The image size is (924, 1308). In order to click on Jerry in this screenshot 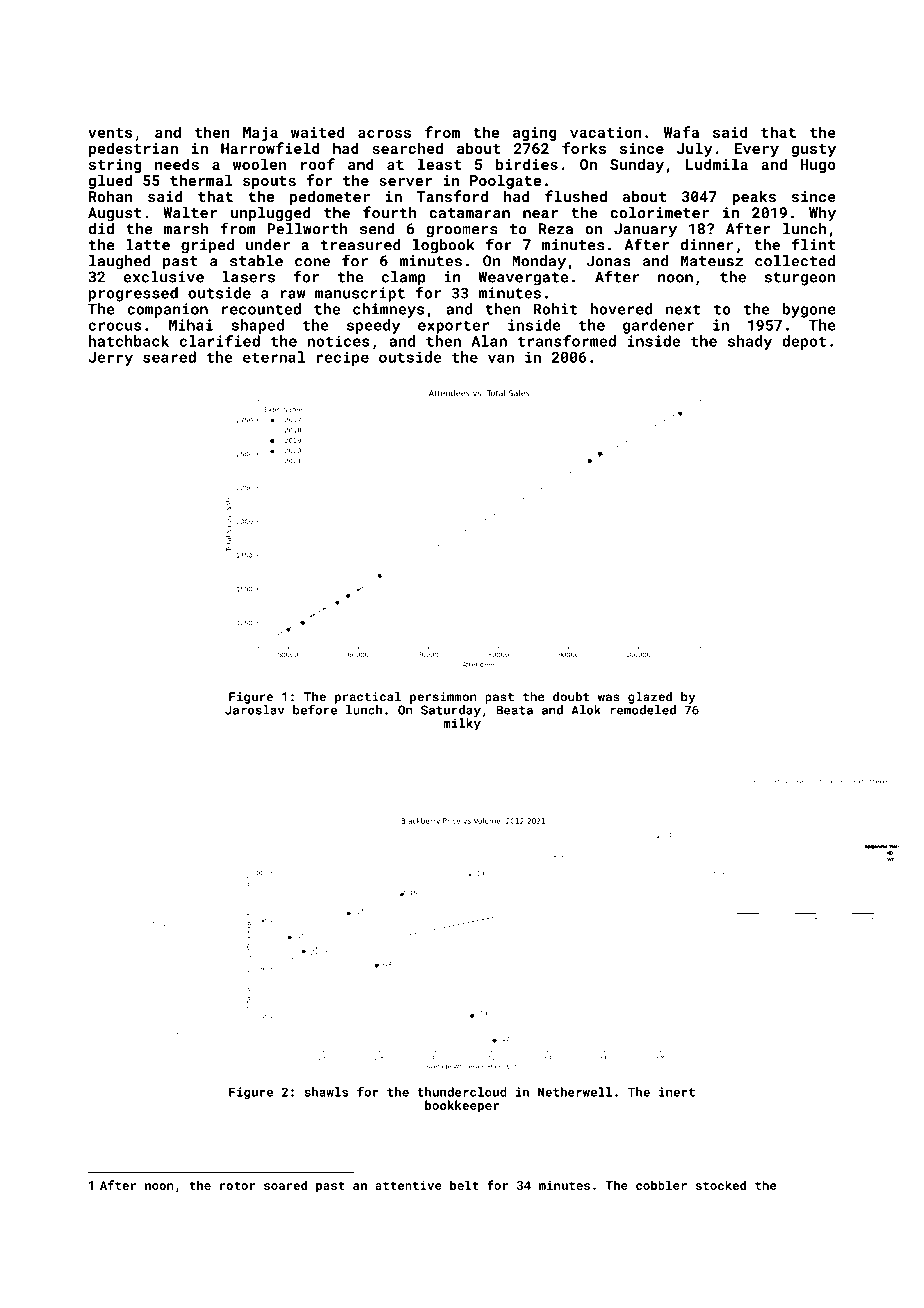, I will do `click(111, 359)`.
